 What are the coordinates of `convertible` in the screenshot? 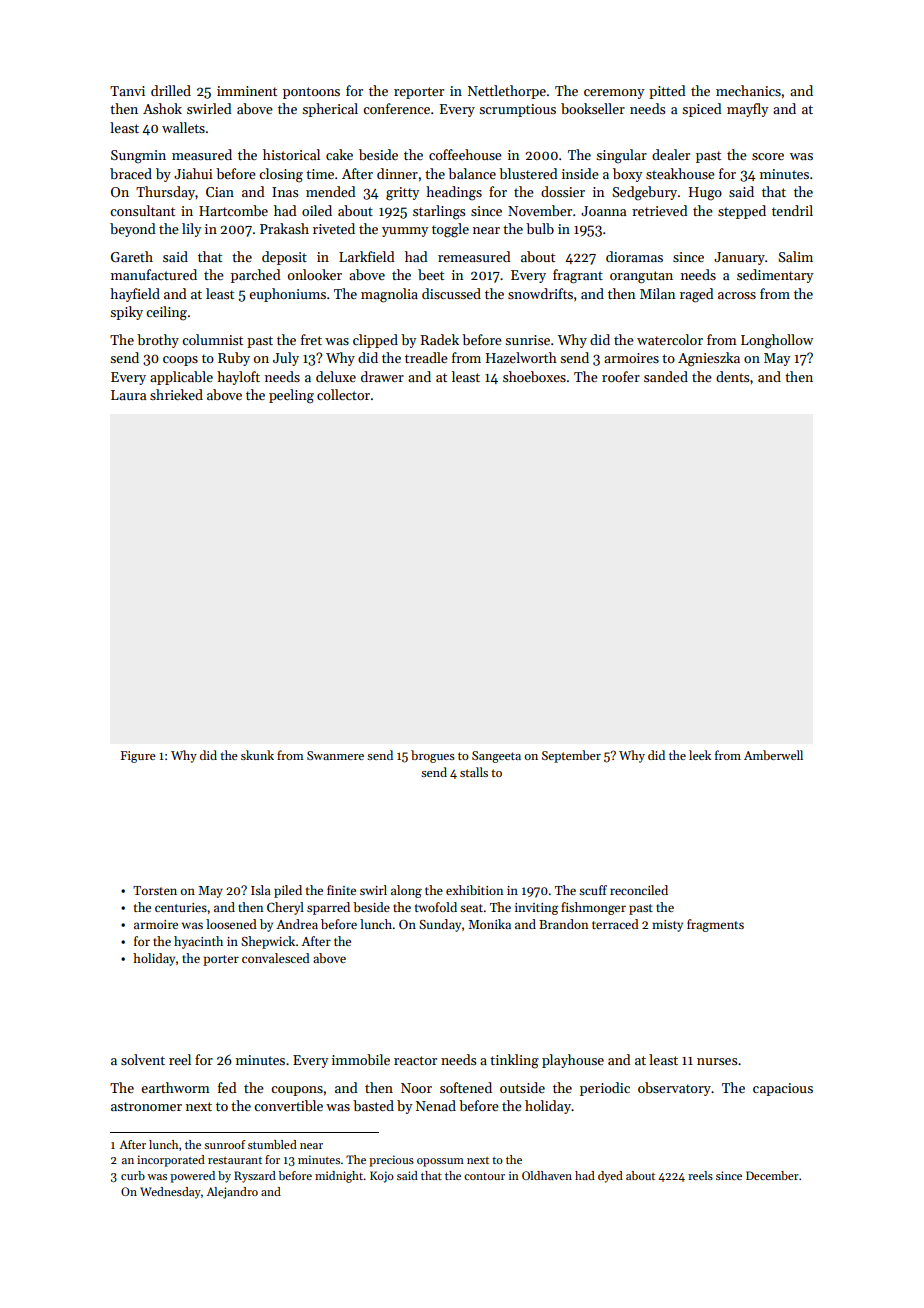 It's located at (288, 1105).
